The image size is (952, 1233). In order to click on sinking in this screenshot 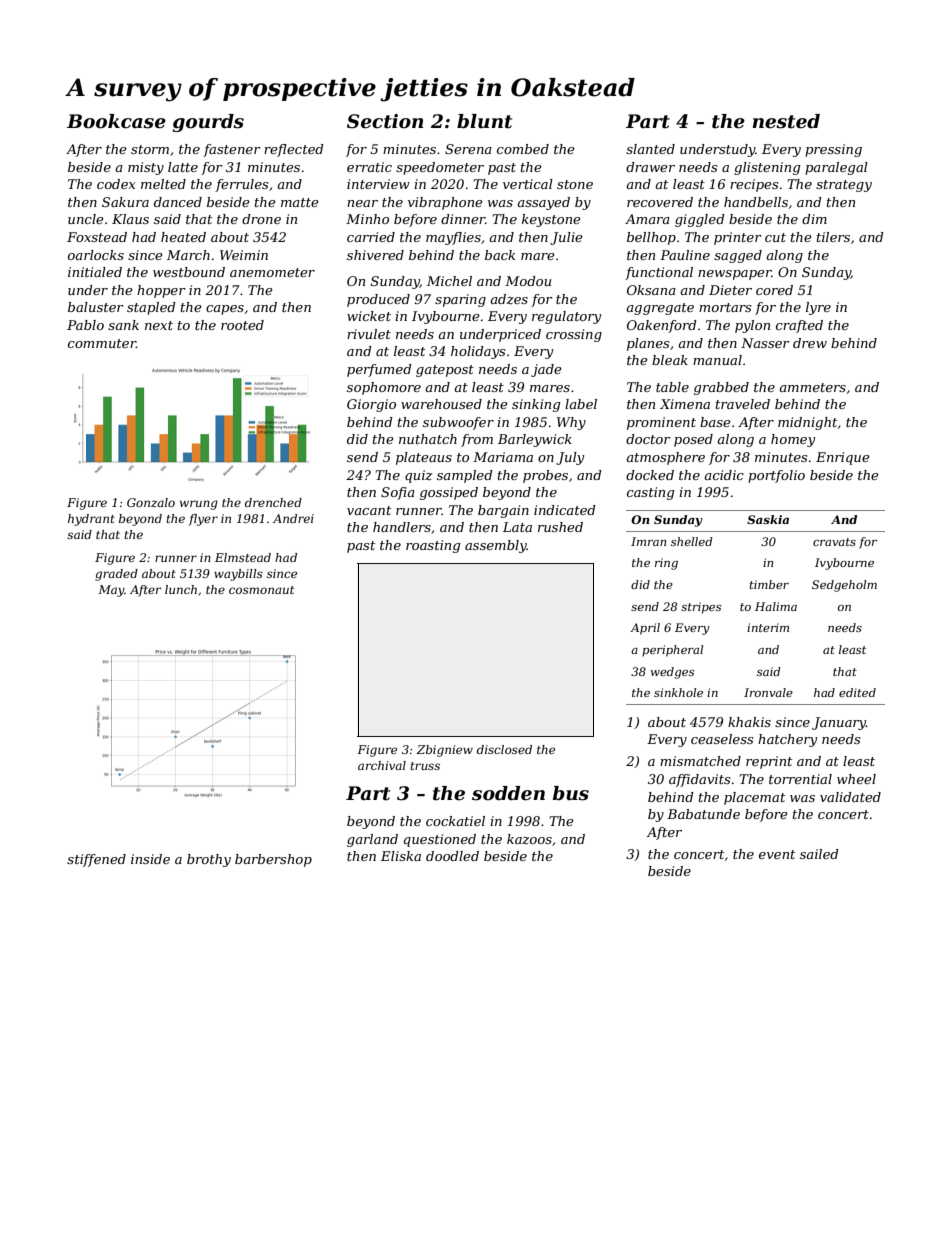, I will do `click(536, 405)`.
